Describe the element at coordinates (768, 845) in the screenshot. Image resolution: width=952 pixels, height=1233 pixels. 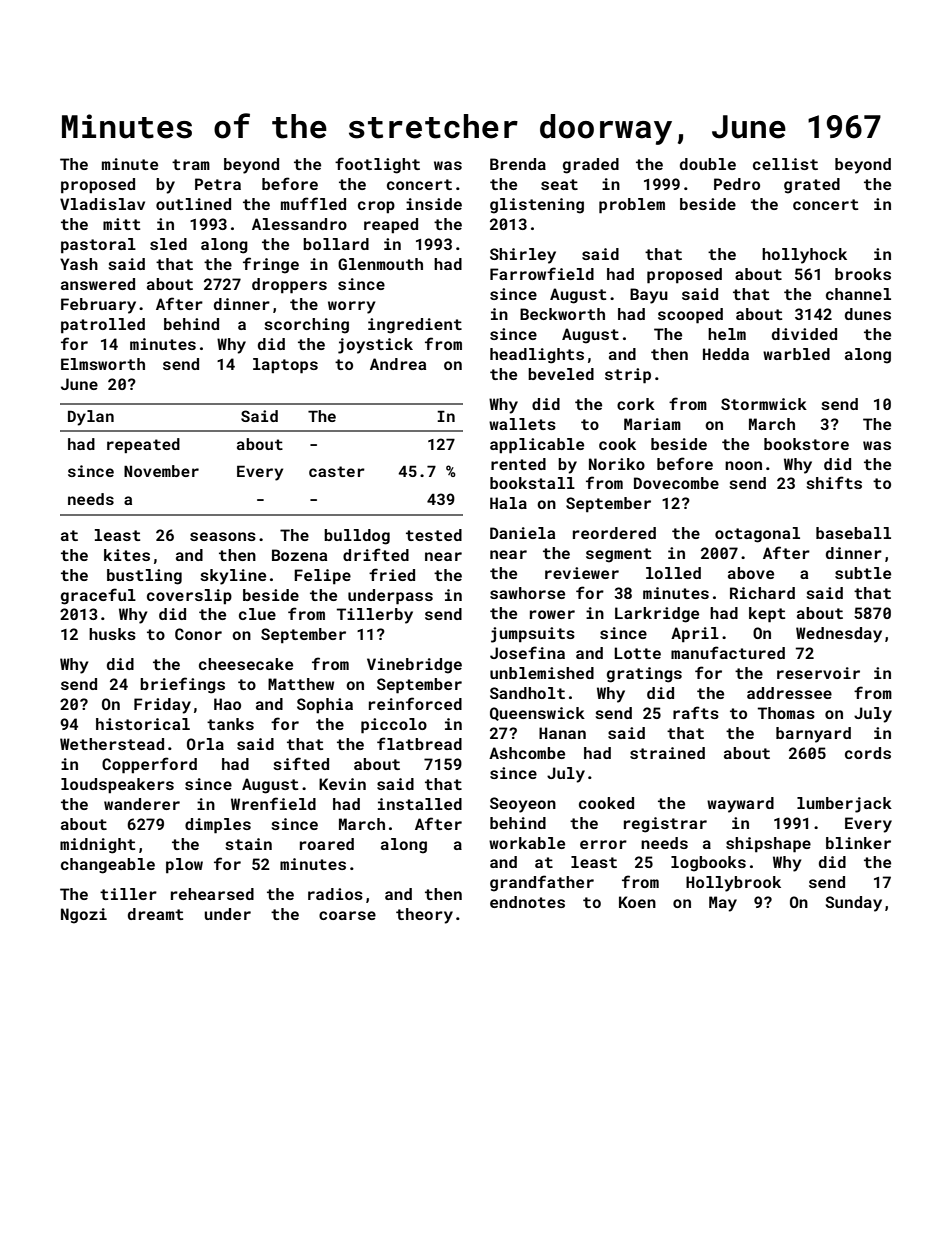
I see `shipshape` at that location.
